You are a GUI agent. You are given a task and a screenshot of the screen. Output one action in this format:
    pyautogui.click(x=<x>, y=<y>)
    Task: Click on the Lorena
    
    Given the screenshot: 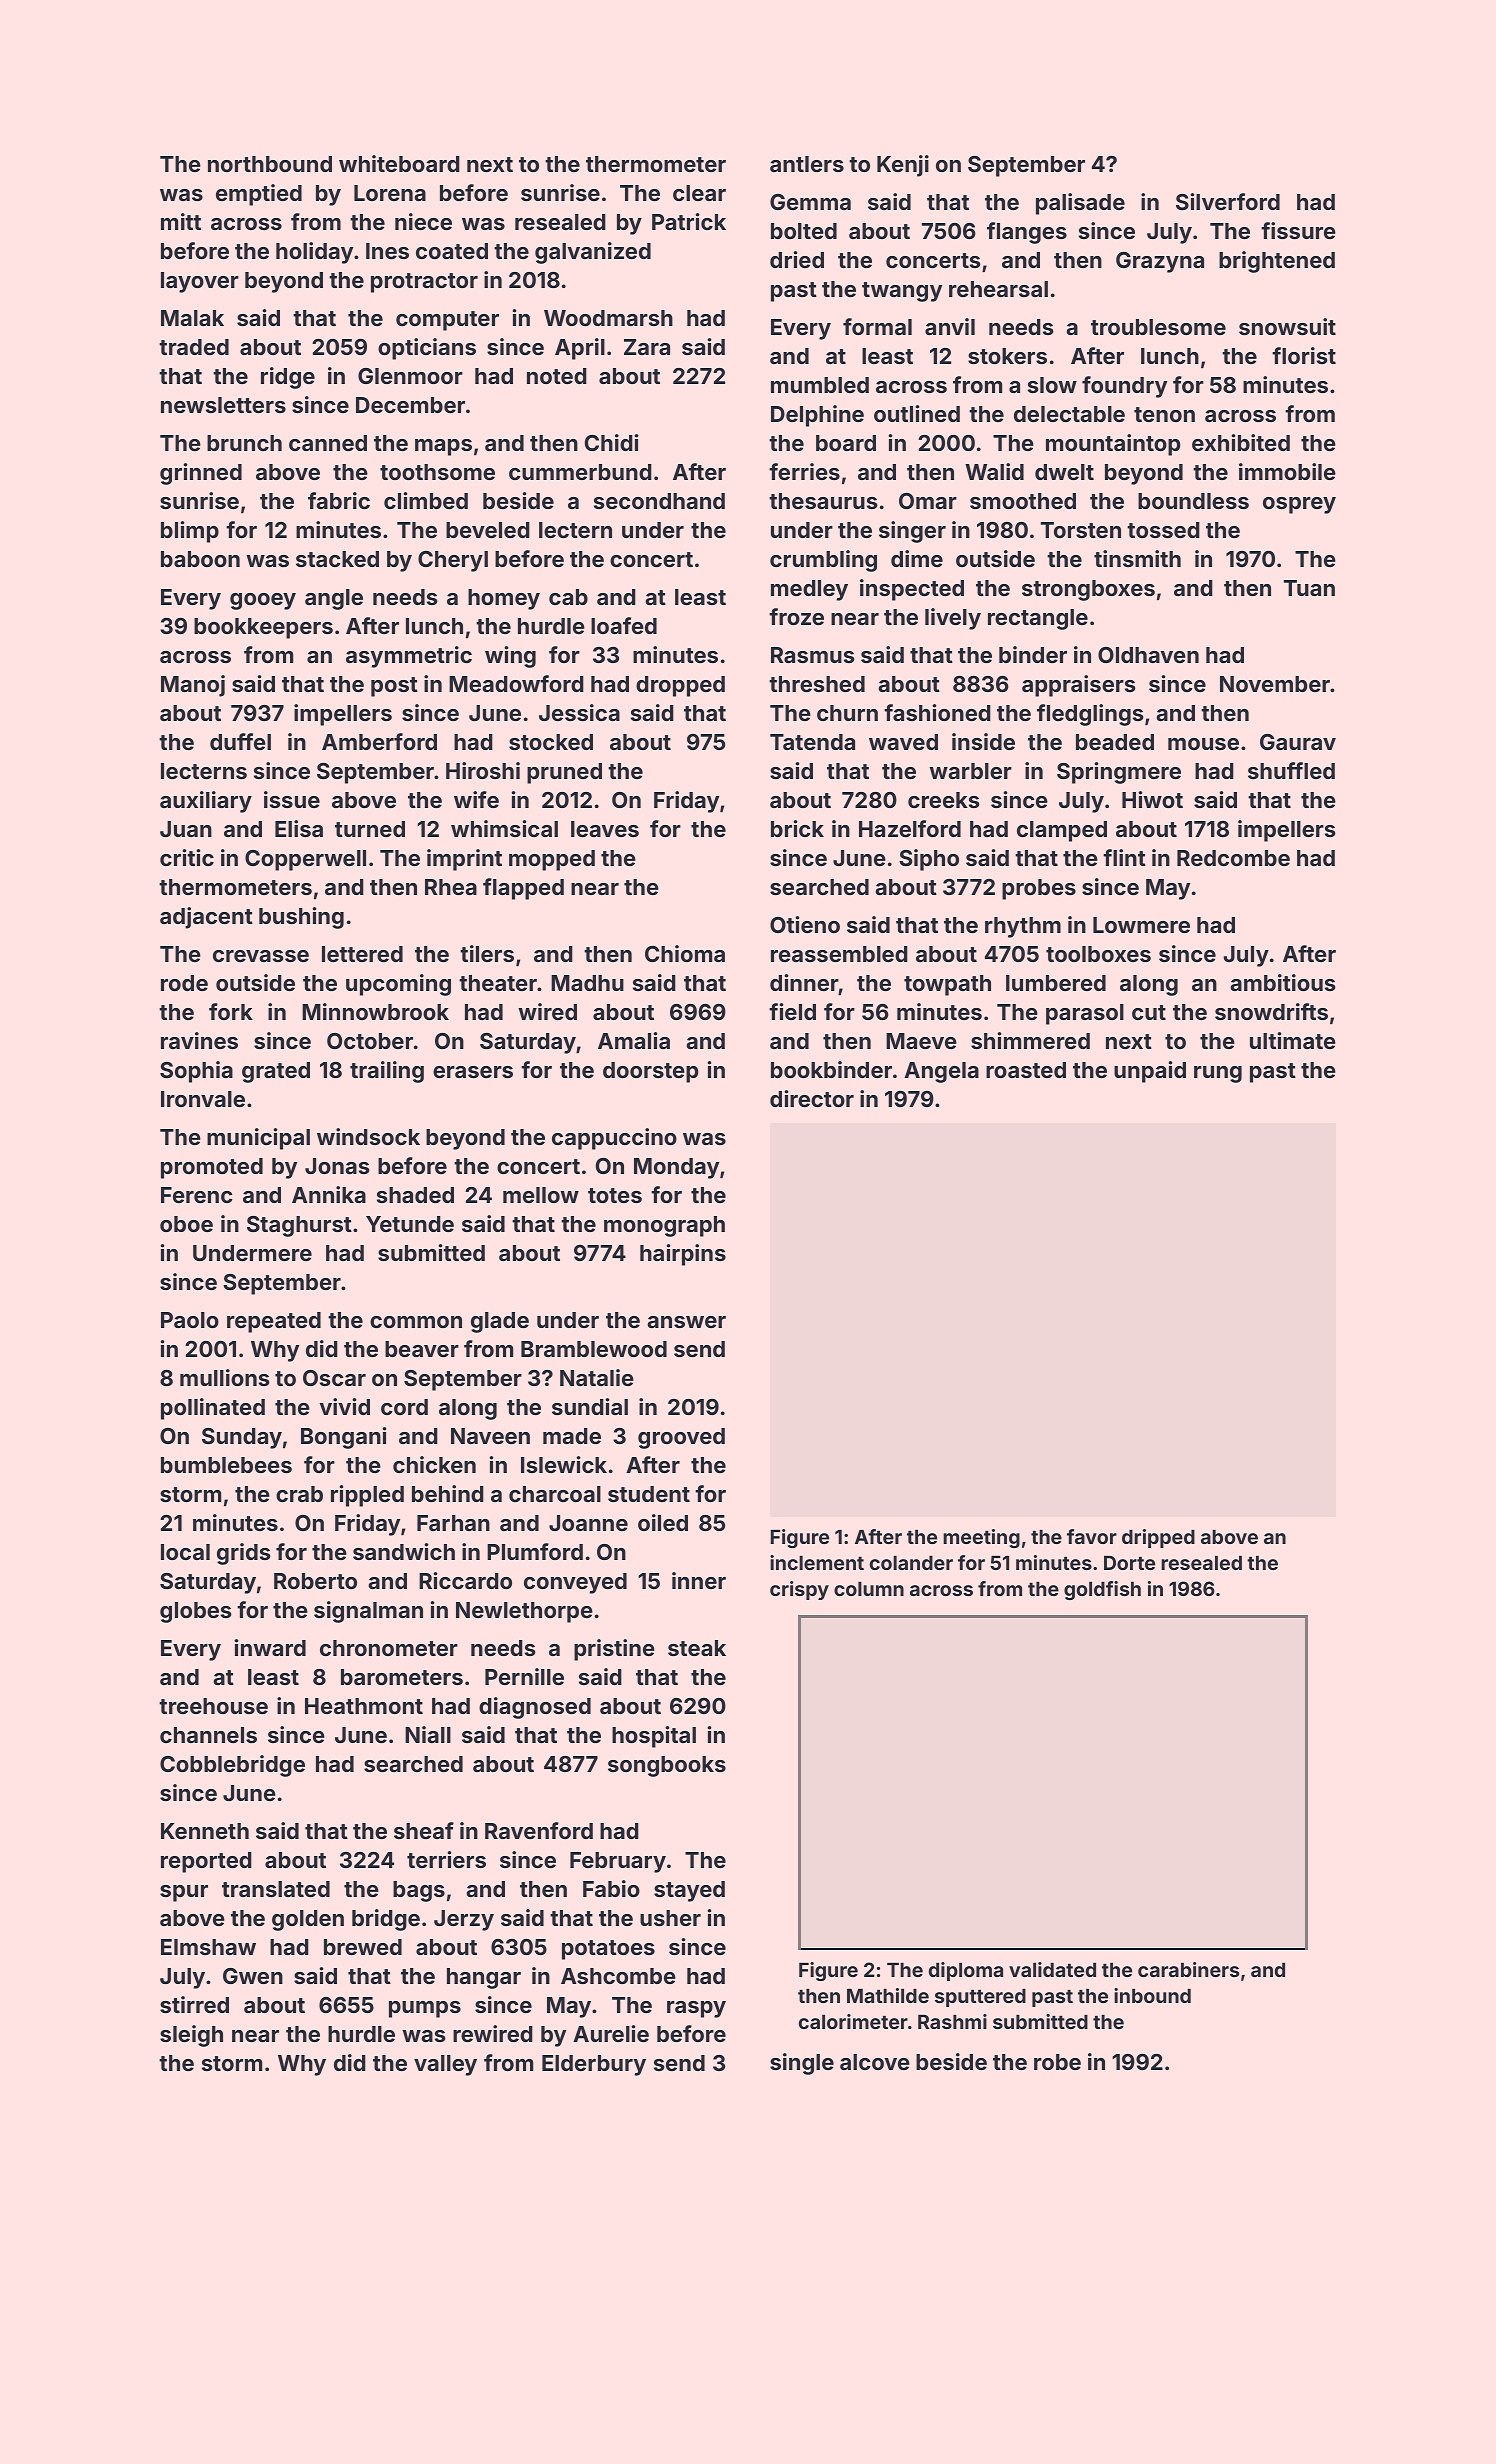 What is the action you would take?
    pyautogui.click(x=390, y=193)
